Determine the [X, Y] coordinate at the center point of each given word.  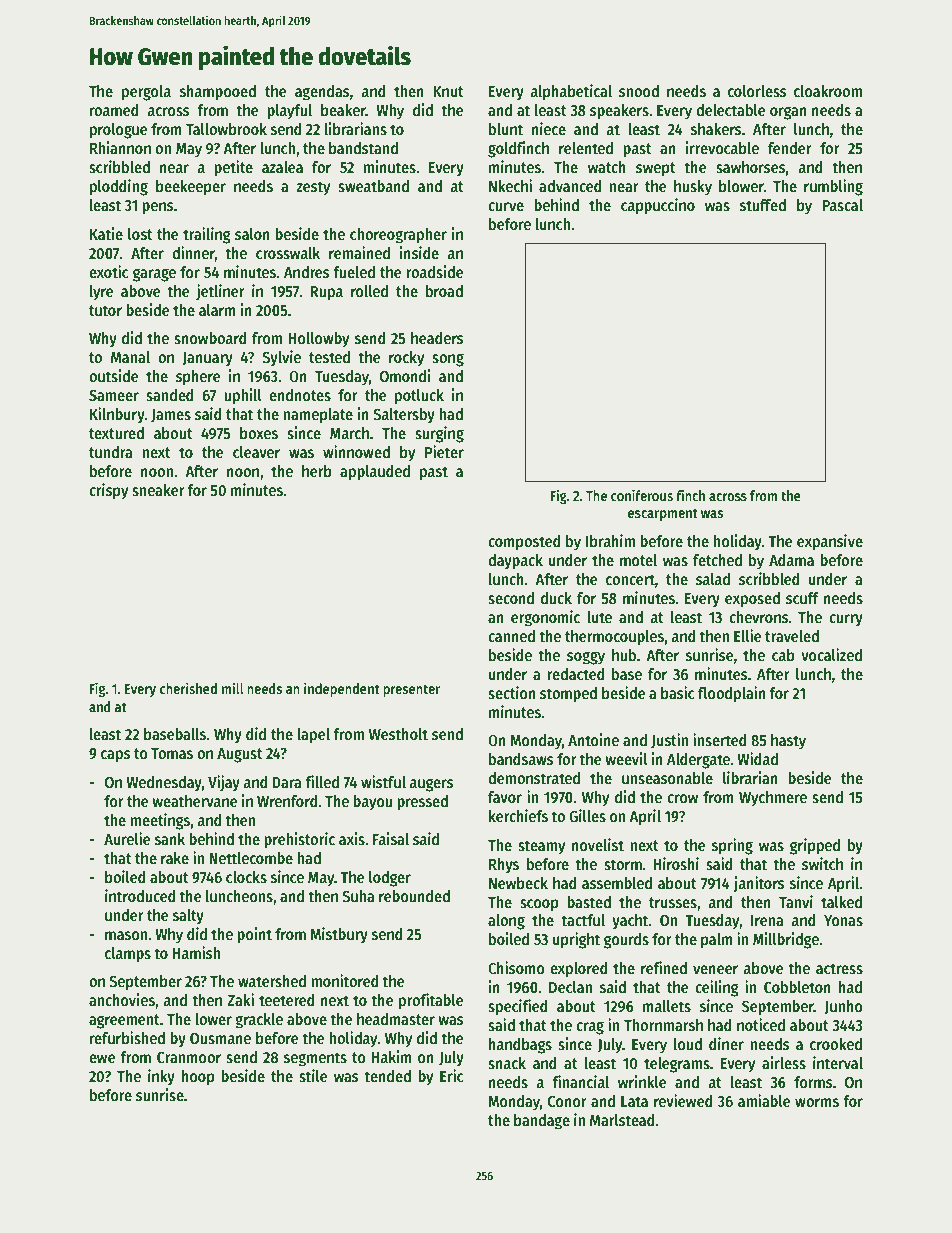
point [254, 935]
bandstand [363, 148]
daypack [515, 562]
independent [342, 689]
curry [846, 620]
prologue [118, 131]
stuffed [763, 205]
